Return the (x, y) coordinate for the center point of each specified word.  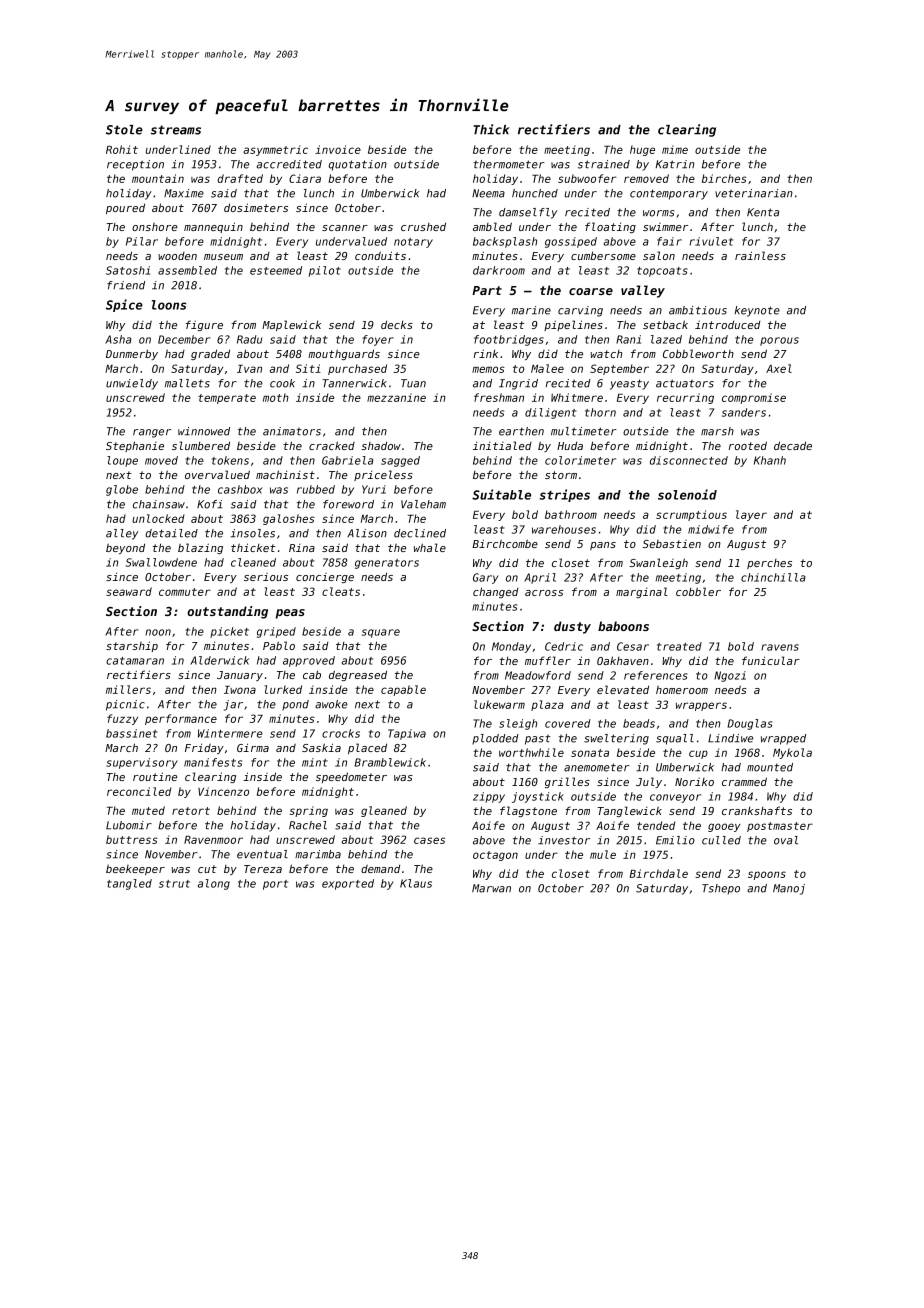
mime (675, 149)
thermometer (508, 164)
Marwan (491, 888)
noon (158, 632)
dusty (572, 627)
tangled (129, 884)
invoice (338, 149)
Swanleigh (659, 563)
